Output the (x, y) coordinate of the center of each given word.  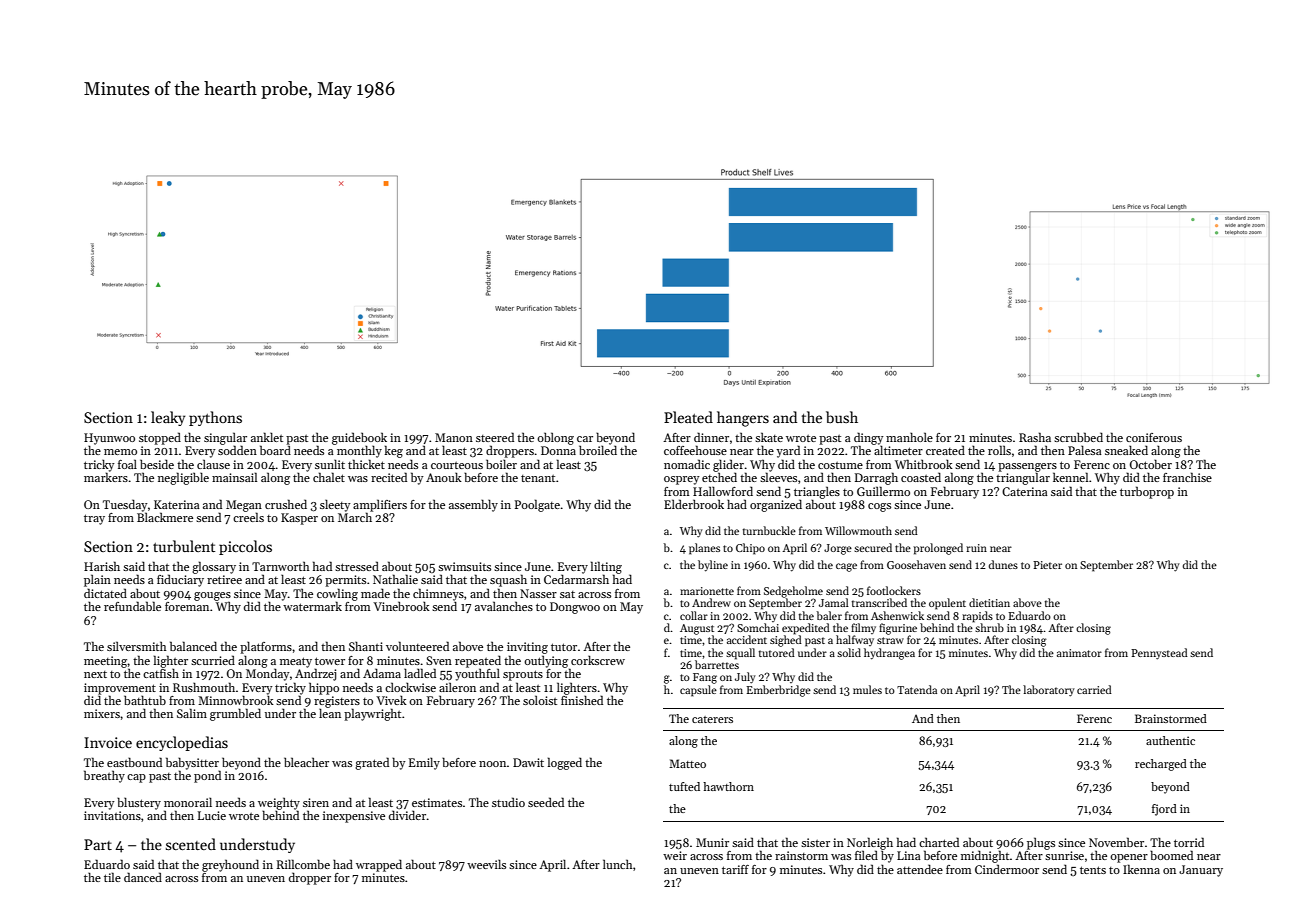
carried (1094, 689)
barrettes (717, 664)
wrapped (379, 865)
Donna (558, 450)
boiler (501, 464)
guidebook (359, 439)
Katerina (177, 504)
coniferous (1154, 437)
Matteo (687, 763)
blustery (139, 803)
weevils (486, 864)
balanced (193, 646)
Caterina (1025, 491)
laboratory (1049, 691)
